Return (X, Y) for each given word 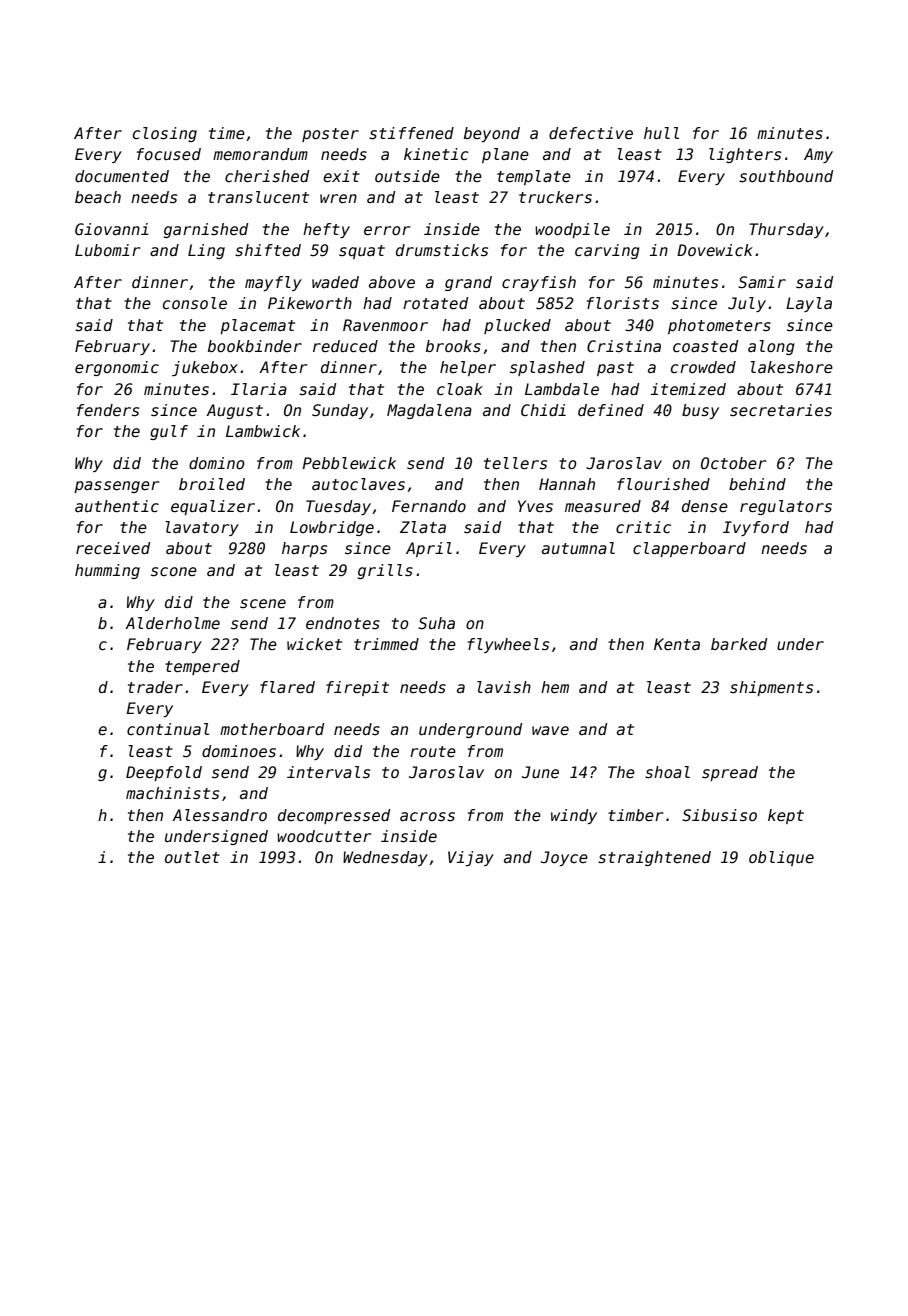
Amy (818, 155)
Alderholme (172, 623)
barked (739, 644)
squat (362, 252)
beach (98, 197)
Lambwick (263, 431)
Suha (436, 623)
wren (338, 199)
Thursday (786, 230)
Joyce (564, 858)
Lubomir (107, 250)
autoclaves (358, 484)
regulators (786, 507)
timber (635, 815)
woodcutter (324, 836)
